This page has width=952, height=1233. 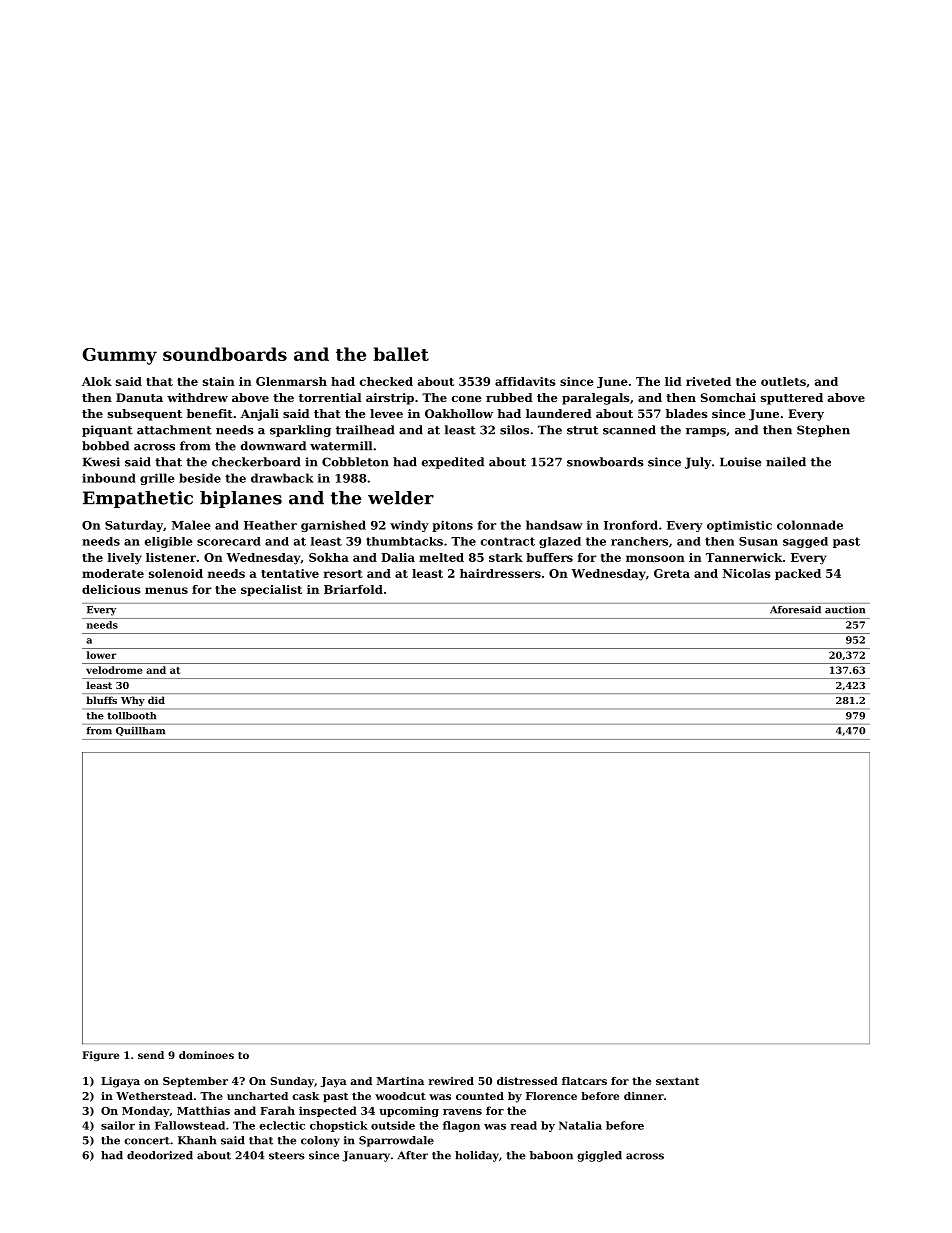 What do you see at coordinates (225, 354) in the page?
I see `soundboards` at bounding box center [225, 354].
